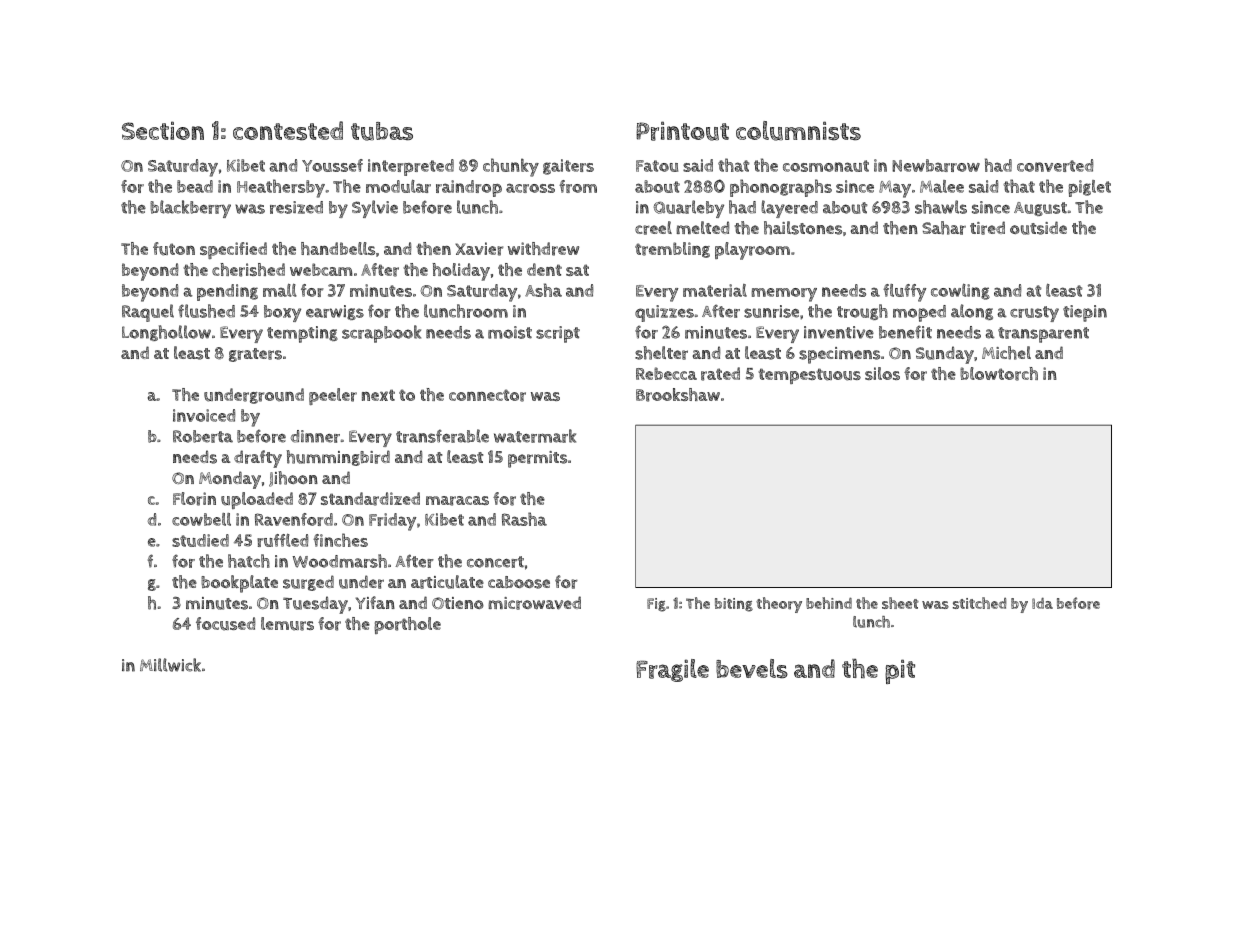 The height and width of the screenshot is (952, 1233). Describe the element at coordinates (945, 355) in the screenshot. I see `Sunday` at that location.
